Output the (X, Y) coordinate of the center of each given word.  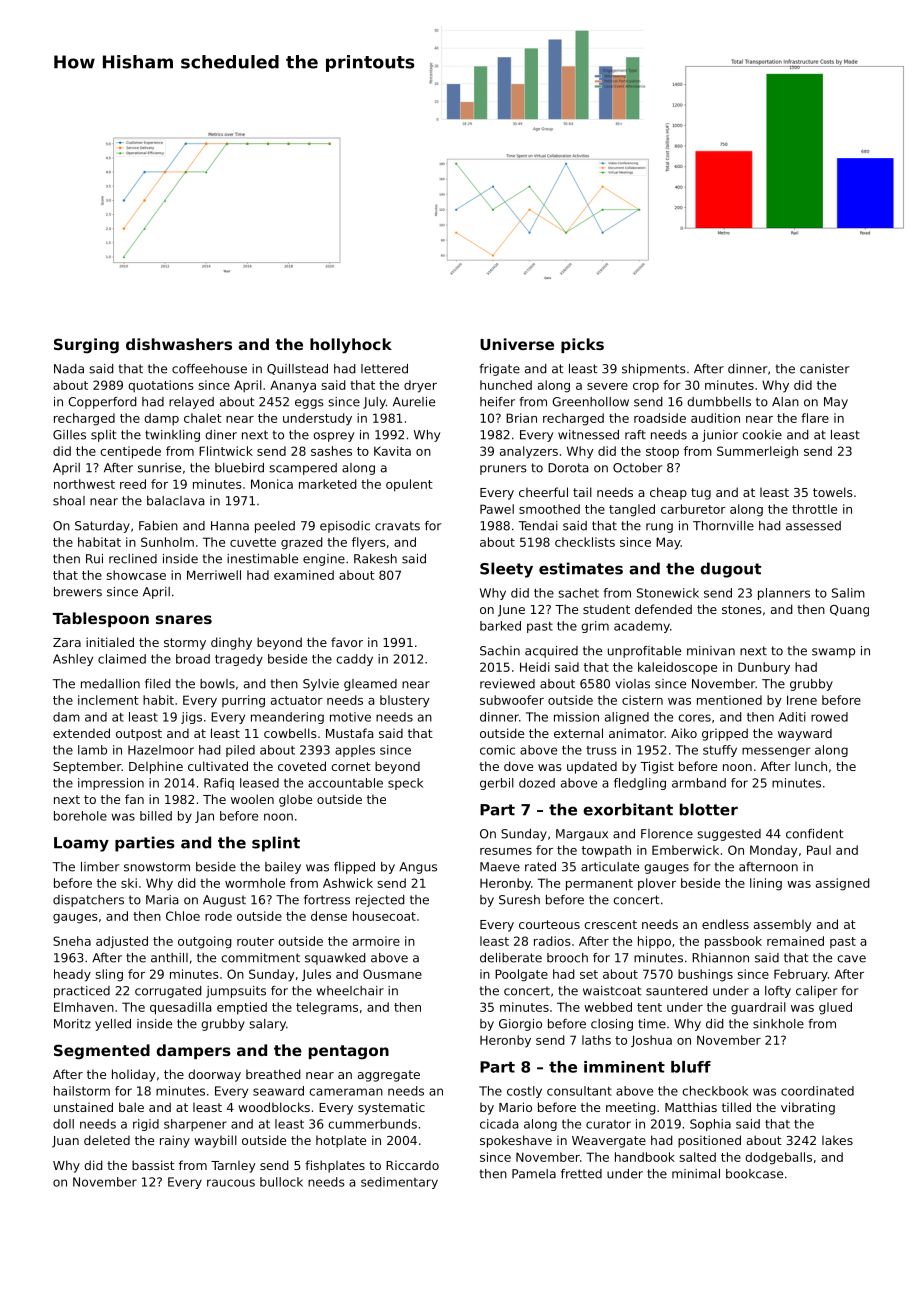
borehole (80, 816)
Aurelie (414, 402)
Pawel (497, 509)
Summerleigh (757, 452)
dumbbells (719, 402)
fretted (581, 1174)
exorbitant (628, 809)
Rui (94, 559)
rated (540, 867)
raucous (231, 1183)
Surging (86, 346)
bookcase (754, 1174)
